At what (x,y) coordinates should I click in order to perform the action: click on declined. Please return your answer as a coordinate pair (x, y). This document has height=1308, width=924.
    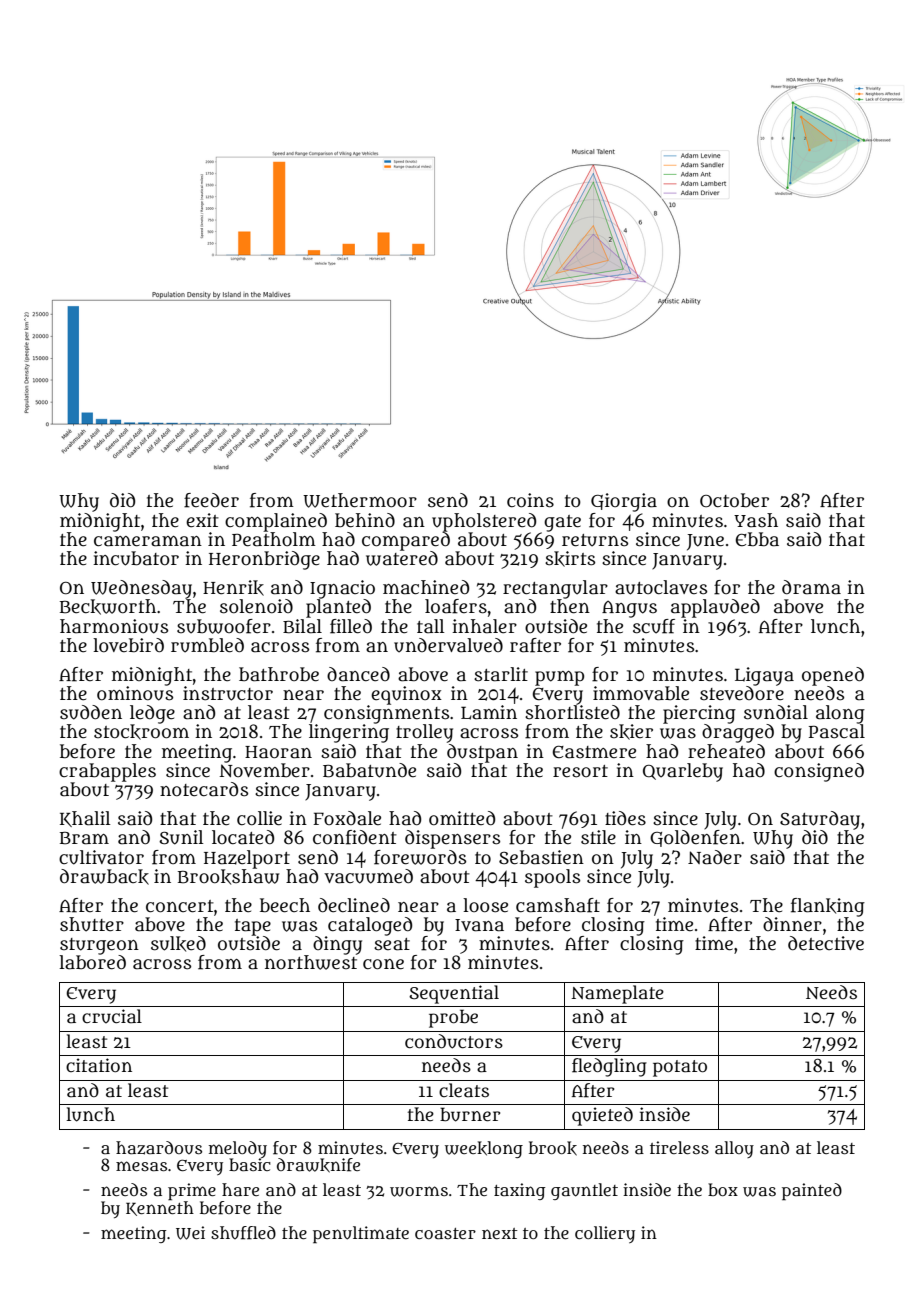
    Looking at the image, I should click on (354, 905).
